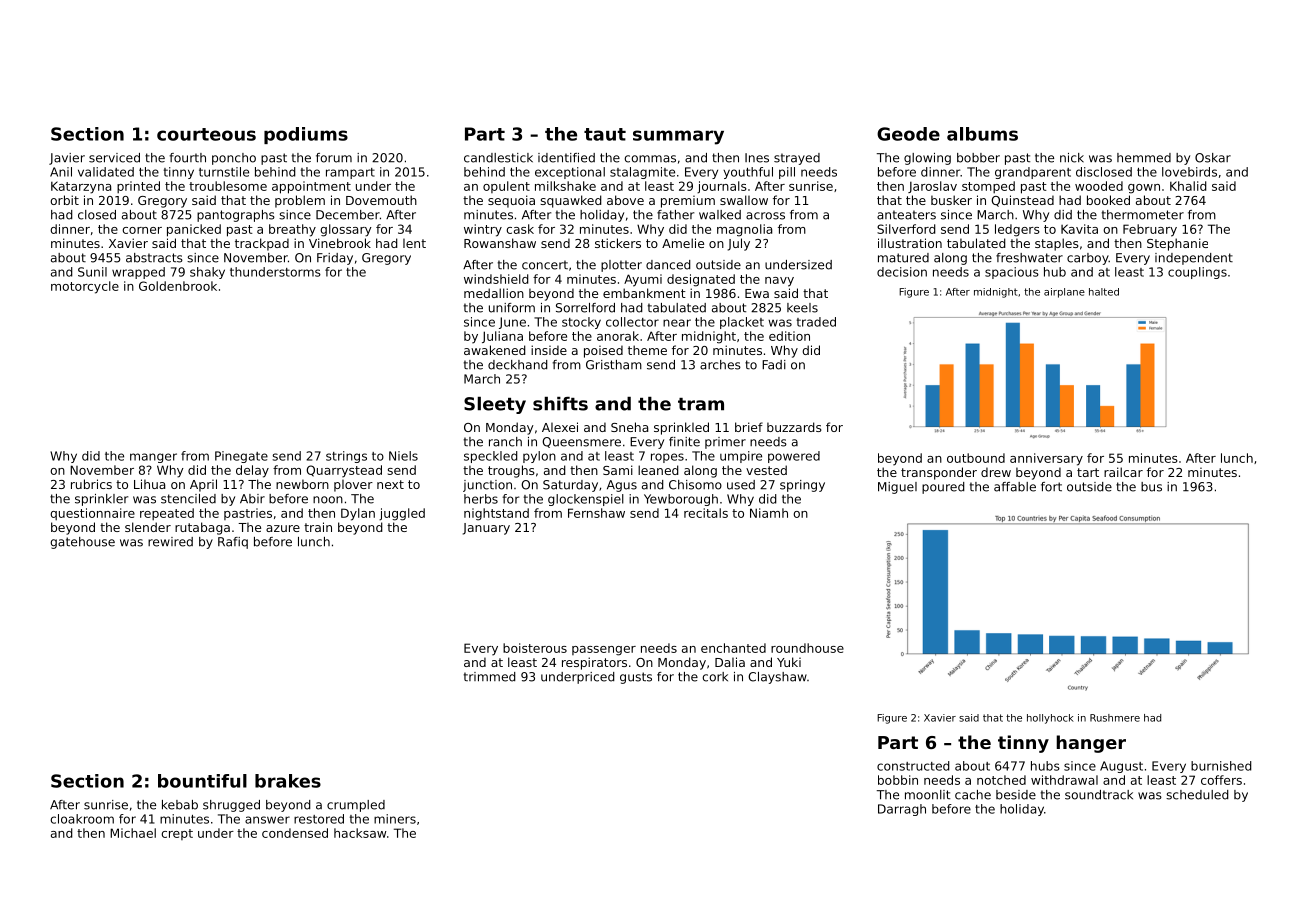 The width and height of the page is (1308, 924). What do you see at coordinates (614, 365) in the page?
I see `Gristham` at bounding box center [614, 365].
